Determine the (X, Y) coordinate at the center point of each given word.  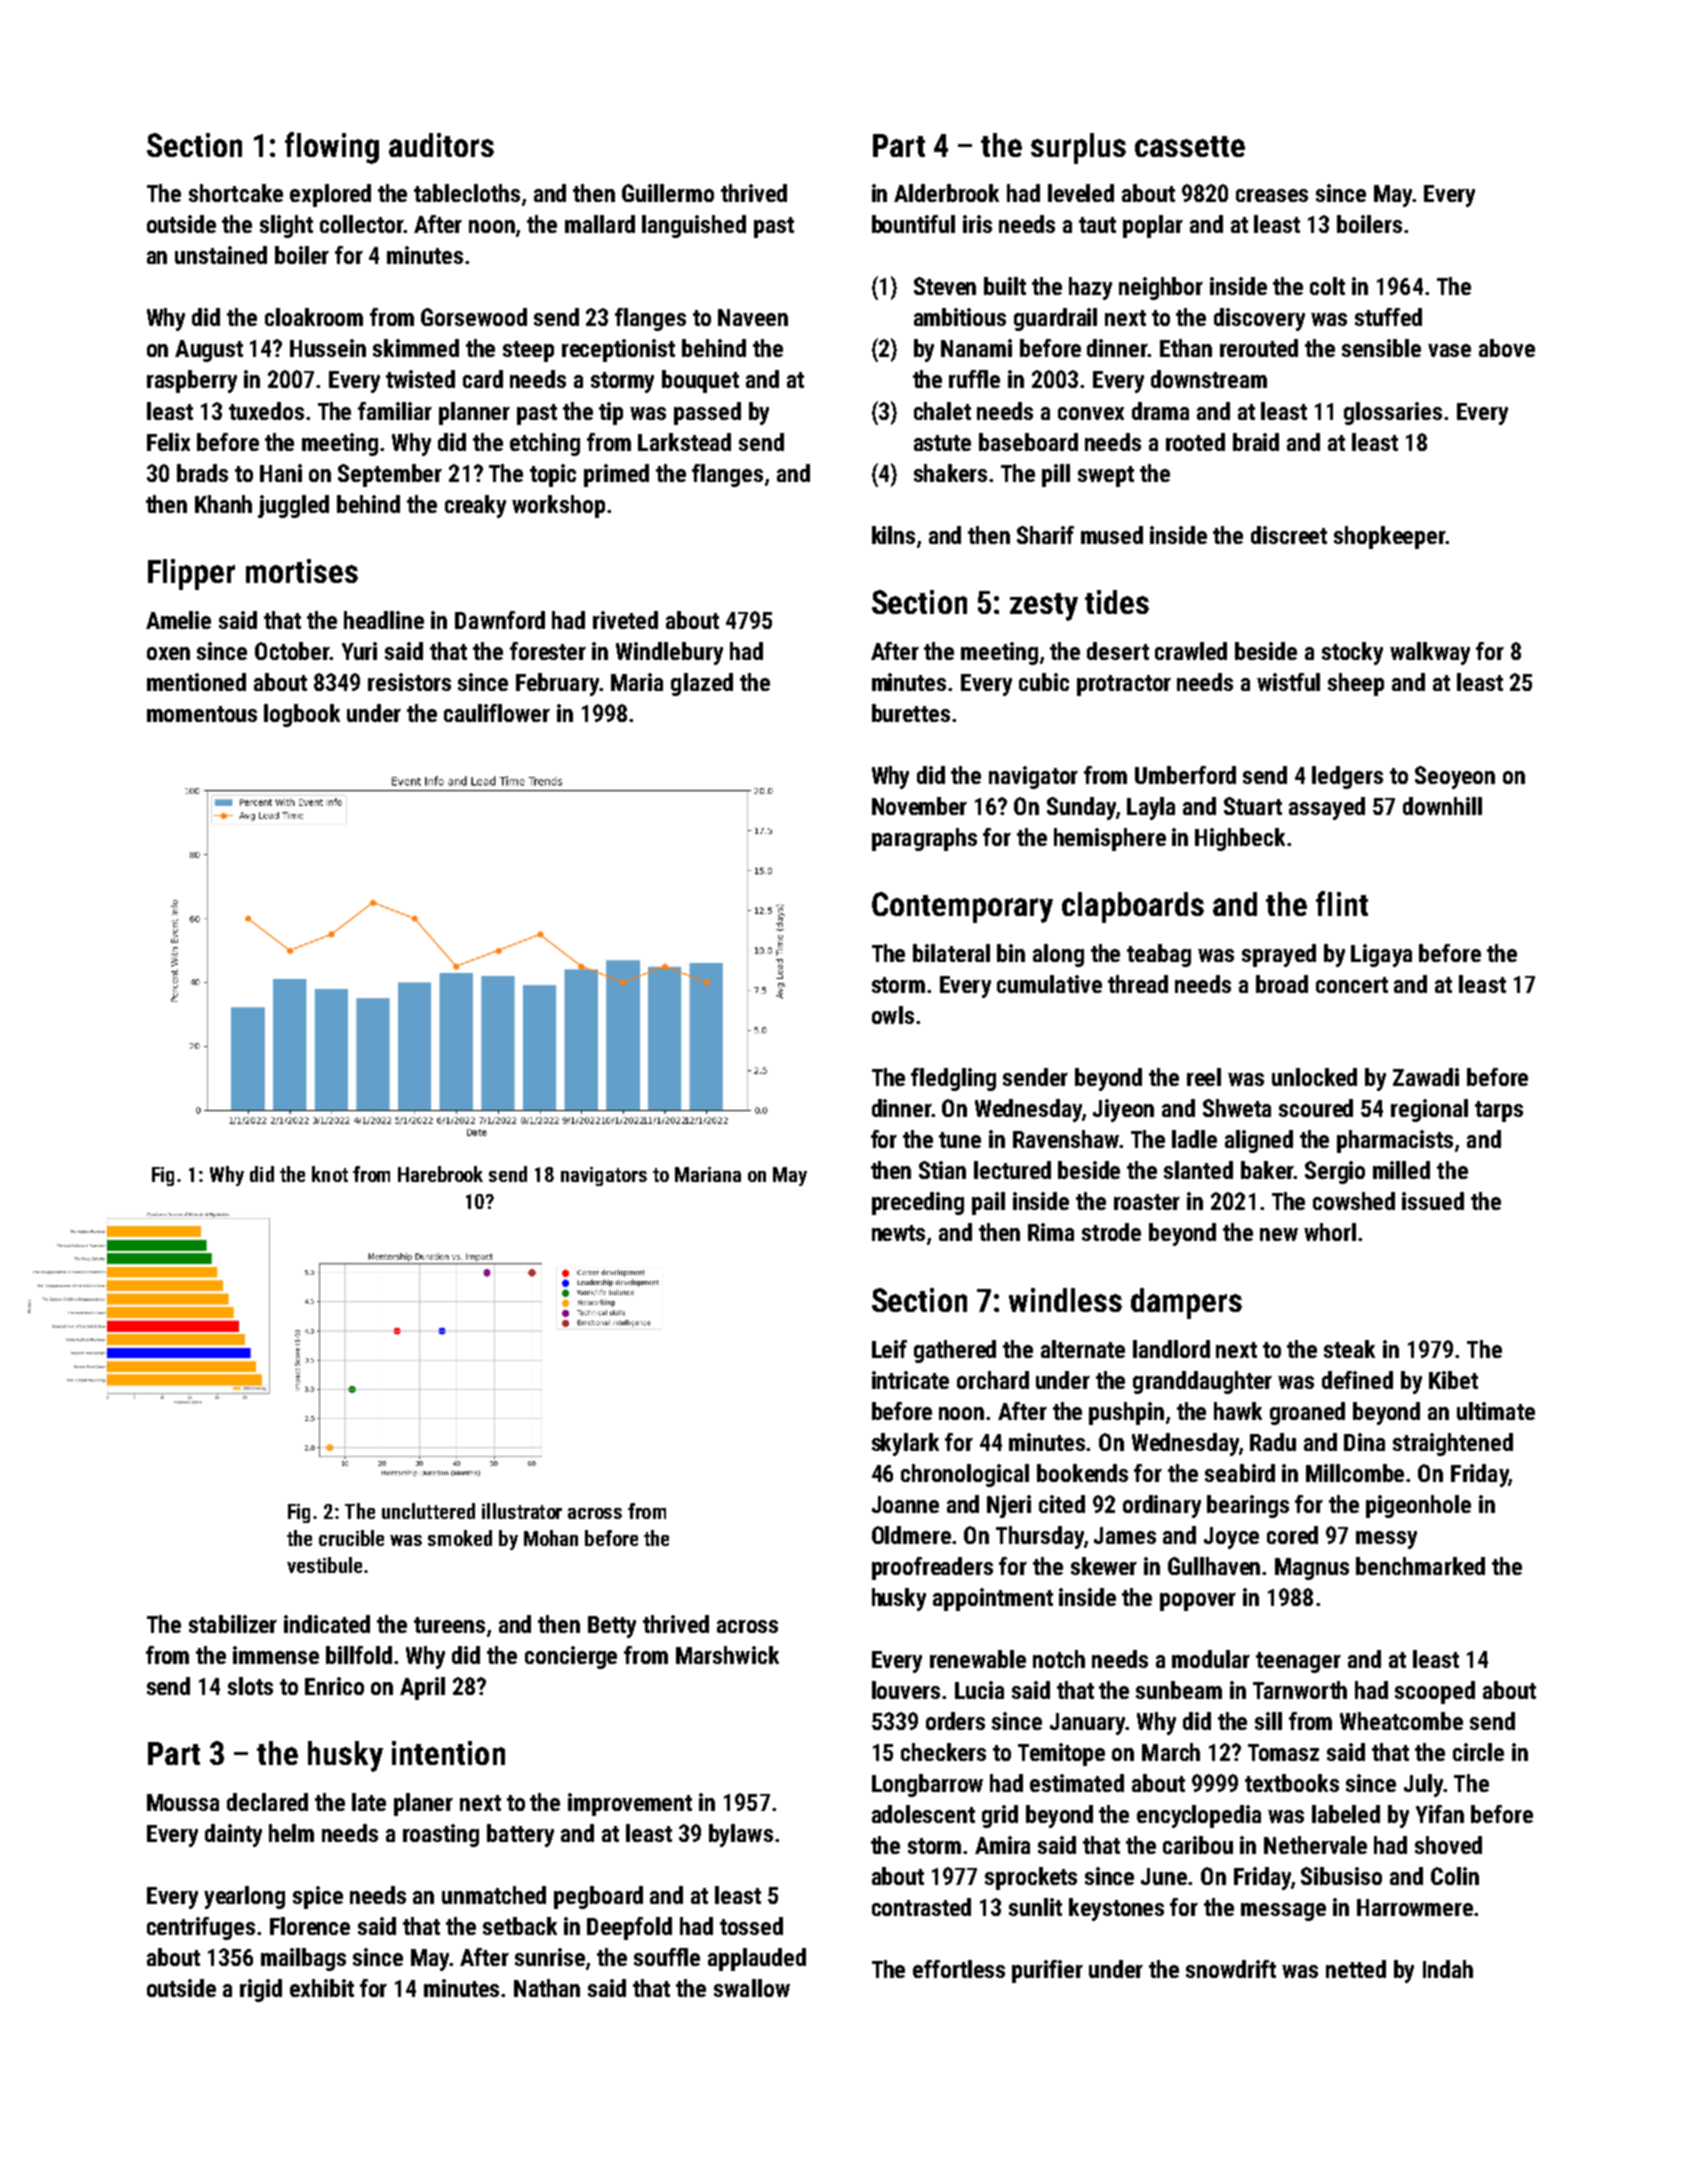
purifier (1047, 1971)
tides (1117, 602)
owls (893, 1015)
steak (1349, 1349)
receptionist (618, 350)
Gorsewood (474, 317)
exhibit (322, 1988)
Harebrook (440, 1174)
